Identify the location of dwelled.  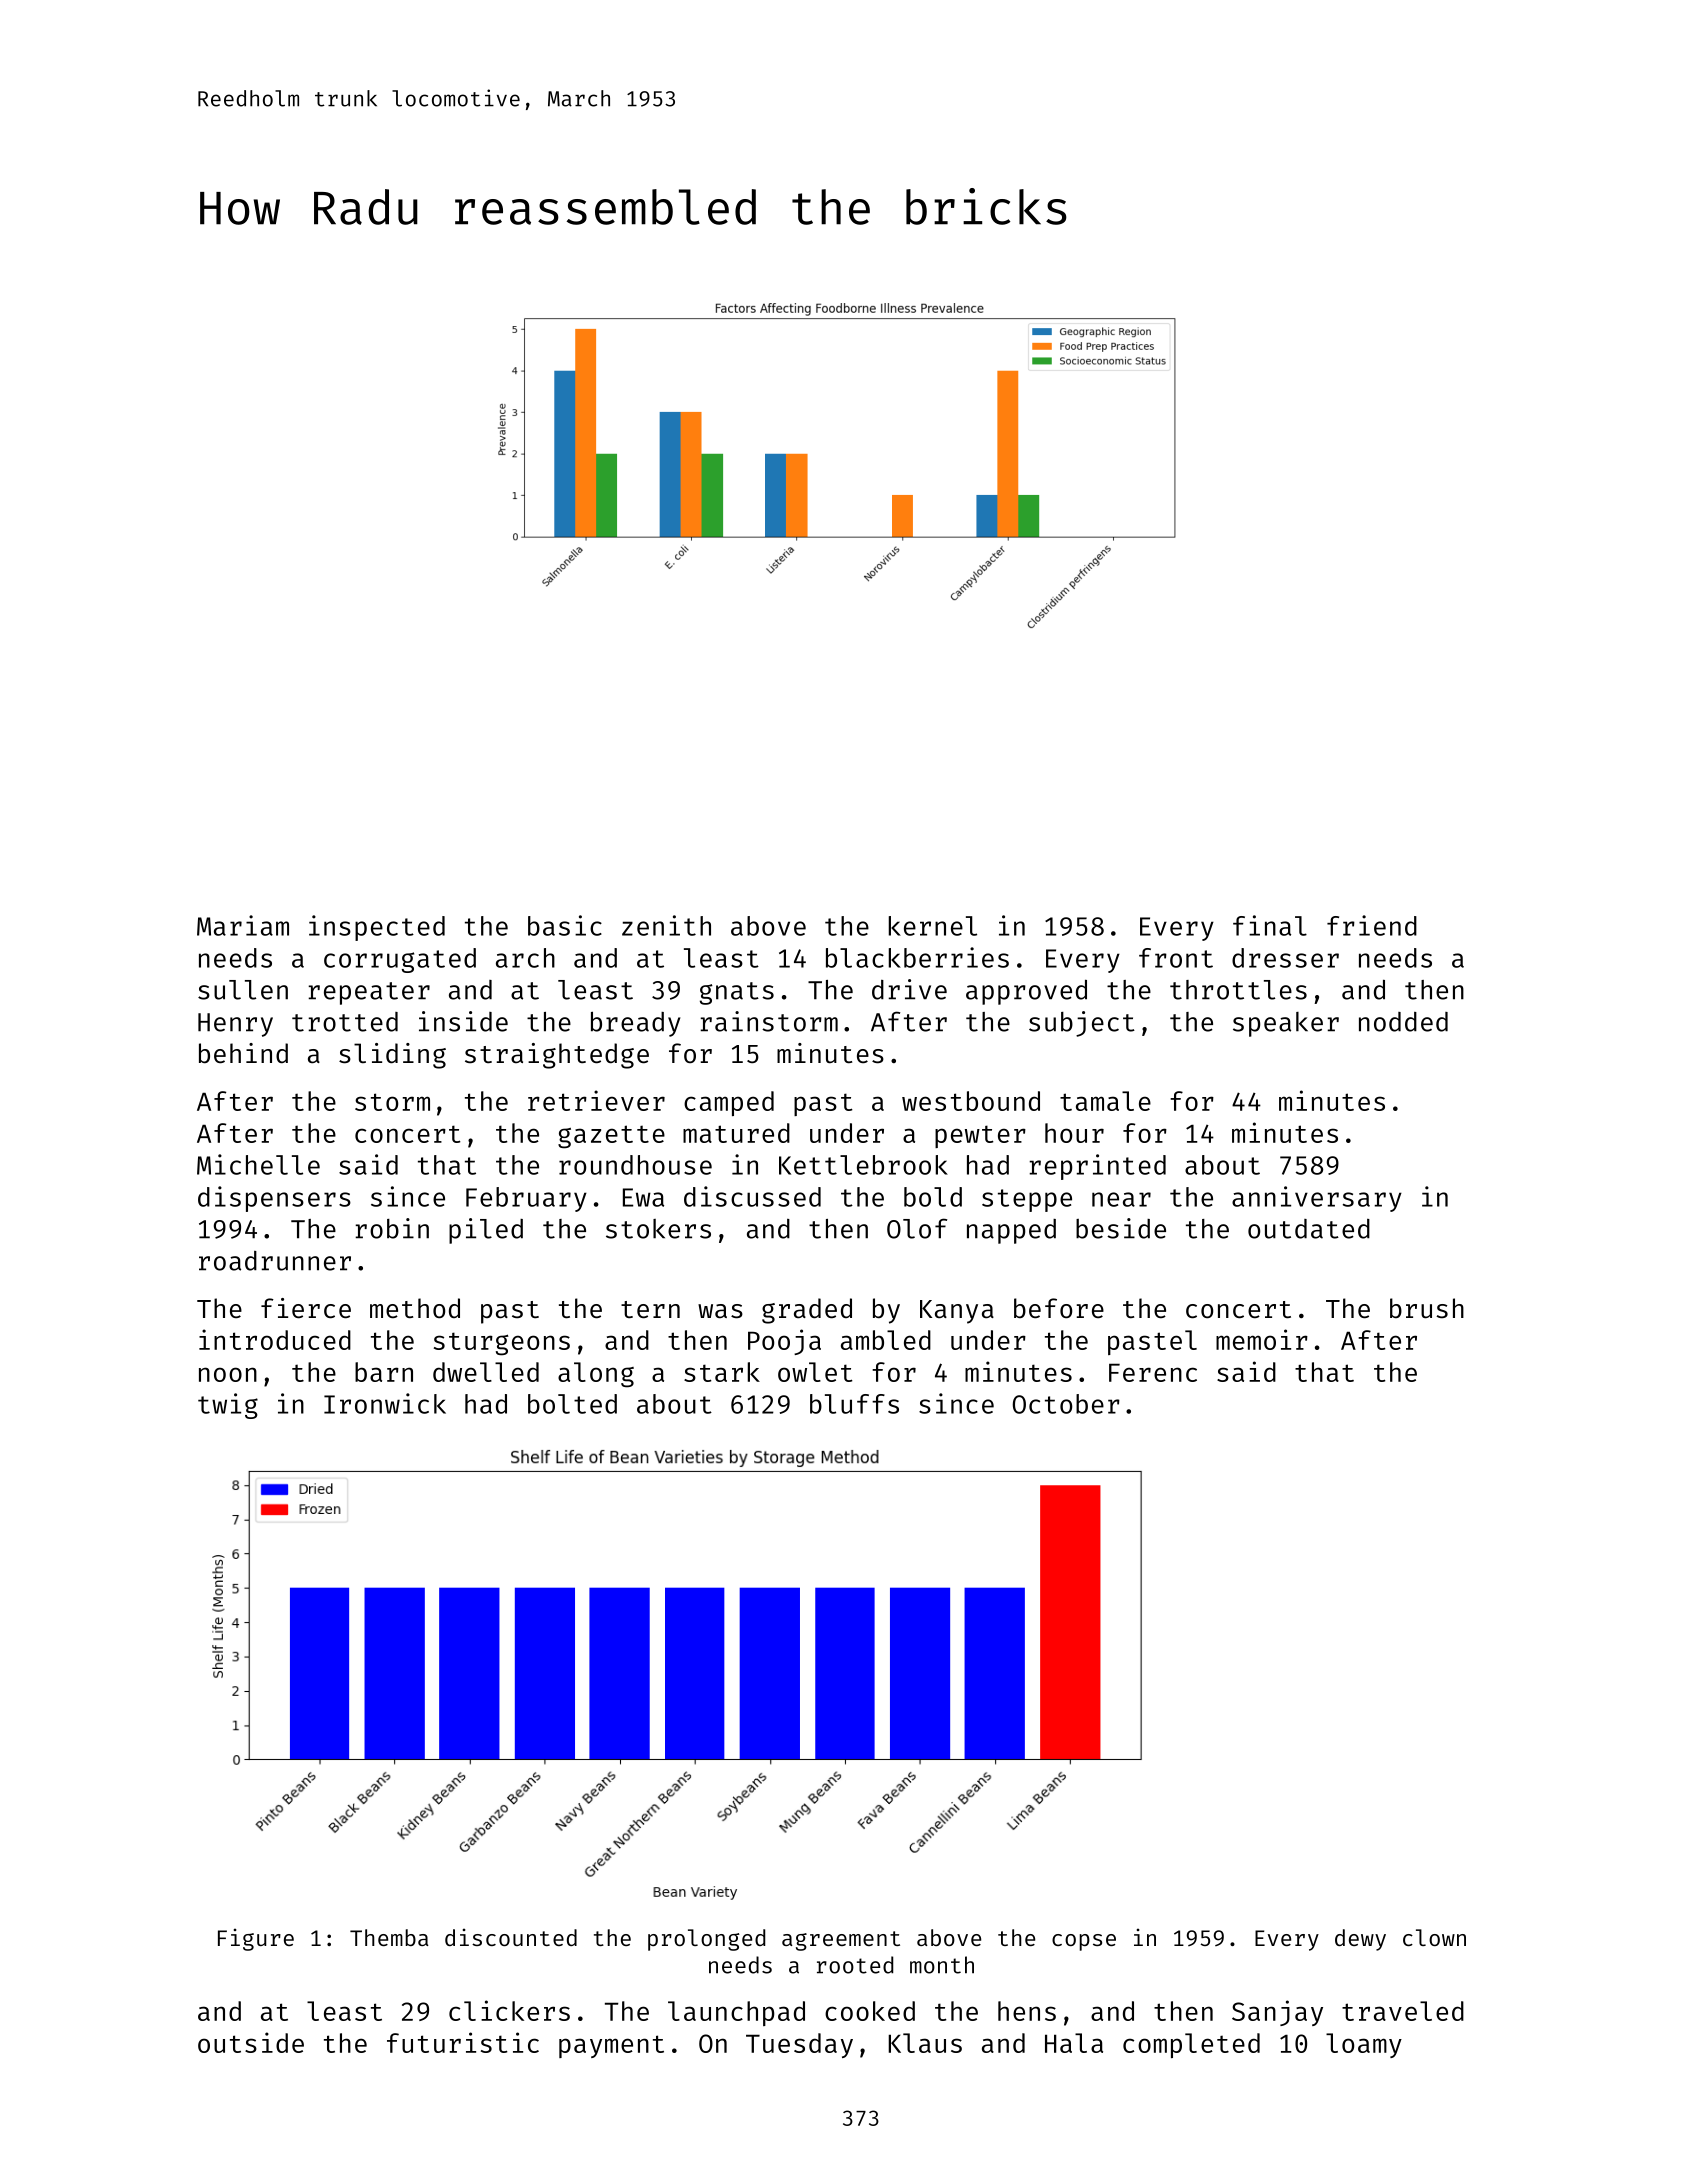
(486, 1372).
